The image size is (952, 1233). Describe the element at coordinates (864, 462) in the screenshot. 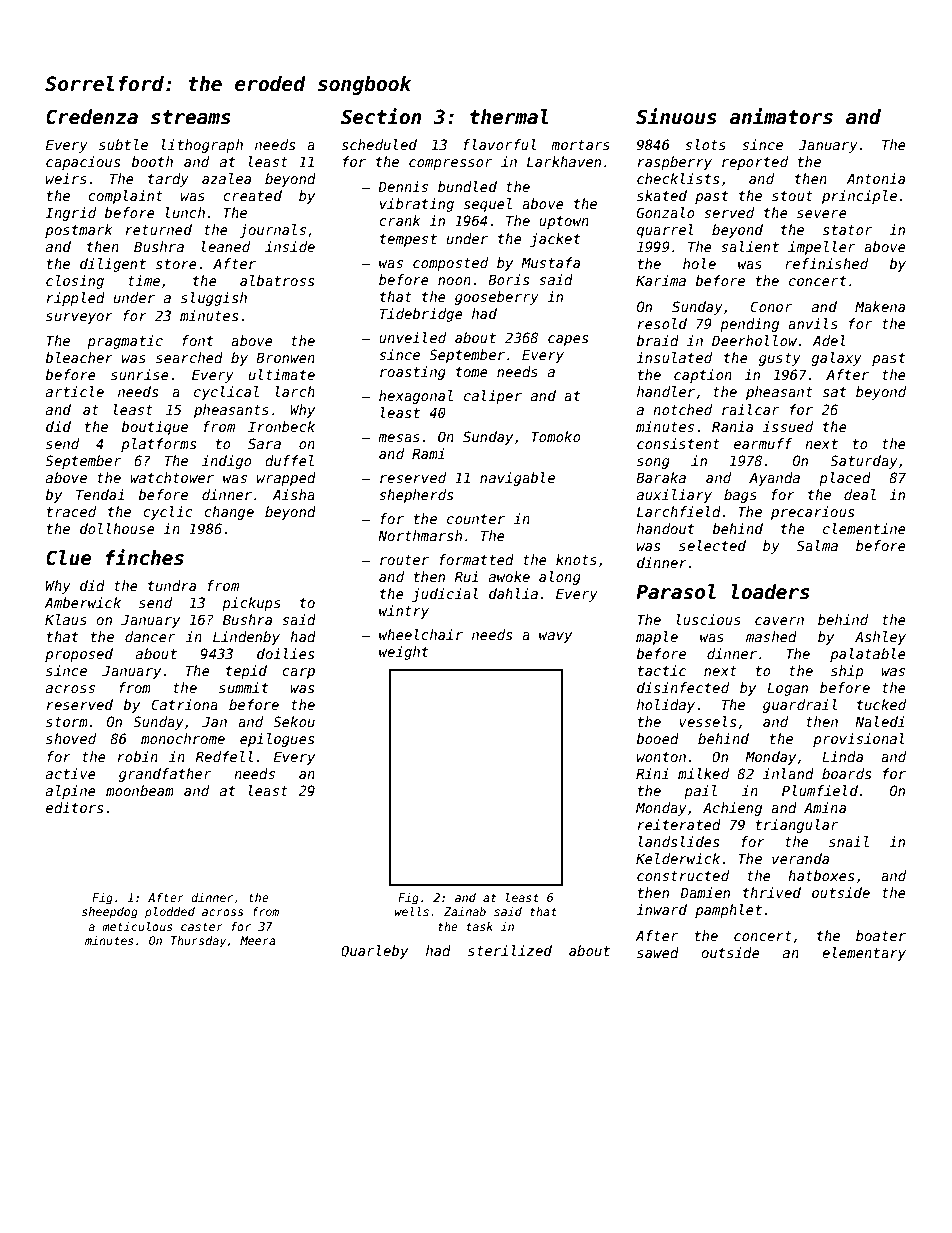

I see `Saturday` at that location.
